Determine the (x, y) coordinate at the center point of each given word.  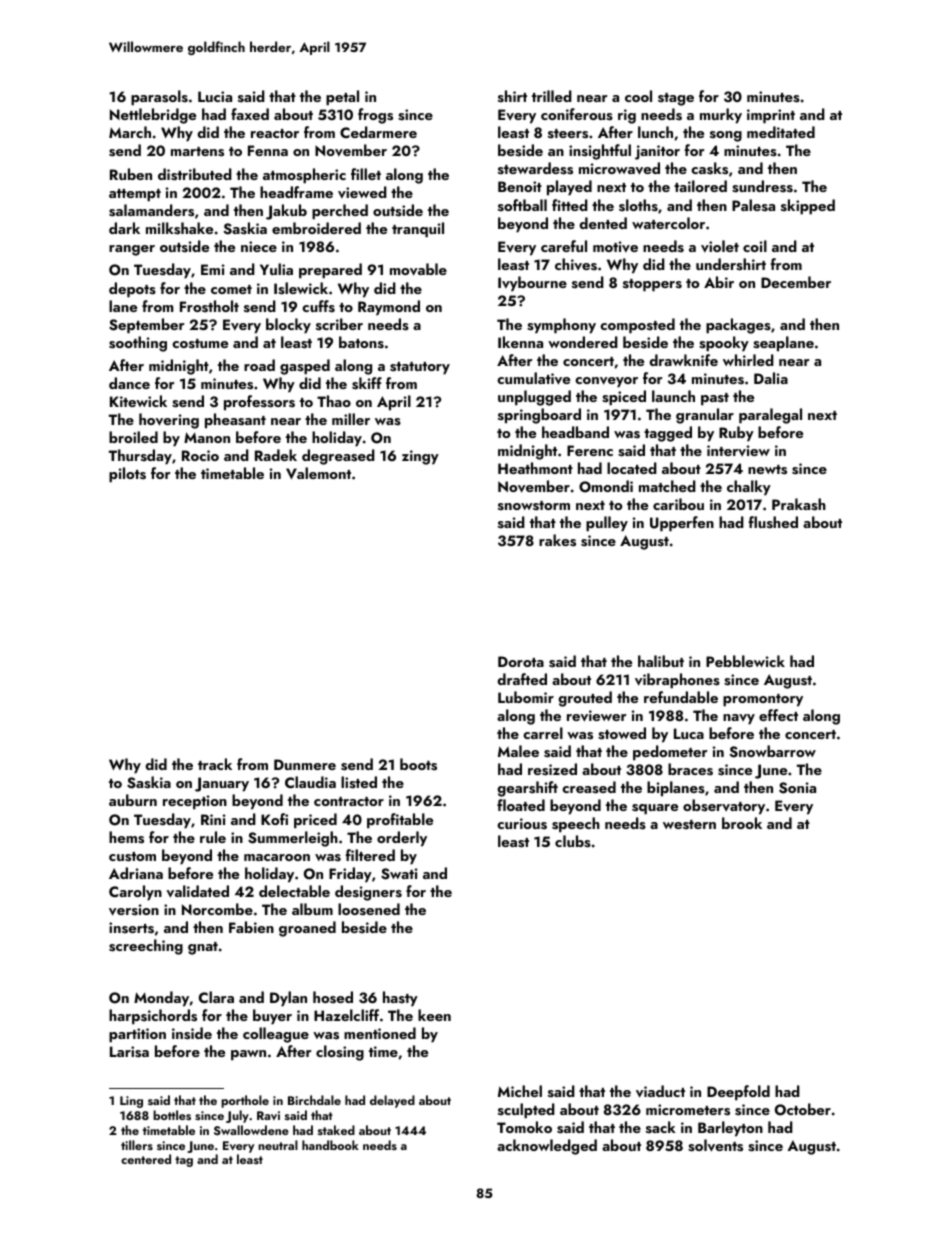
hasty (400, 999)
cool (638, 96)
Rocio (200, 455)
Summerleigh (293, 839)
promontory (763, 700)
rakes (557, 540)
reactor (275, 133)
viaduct (660, 1091)
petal (342, 98)
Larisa (129, 1052)
